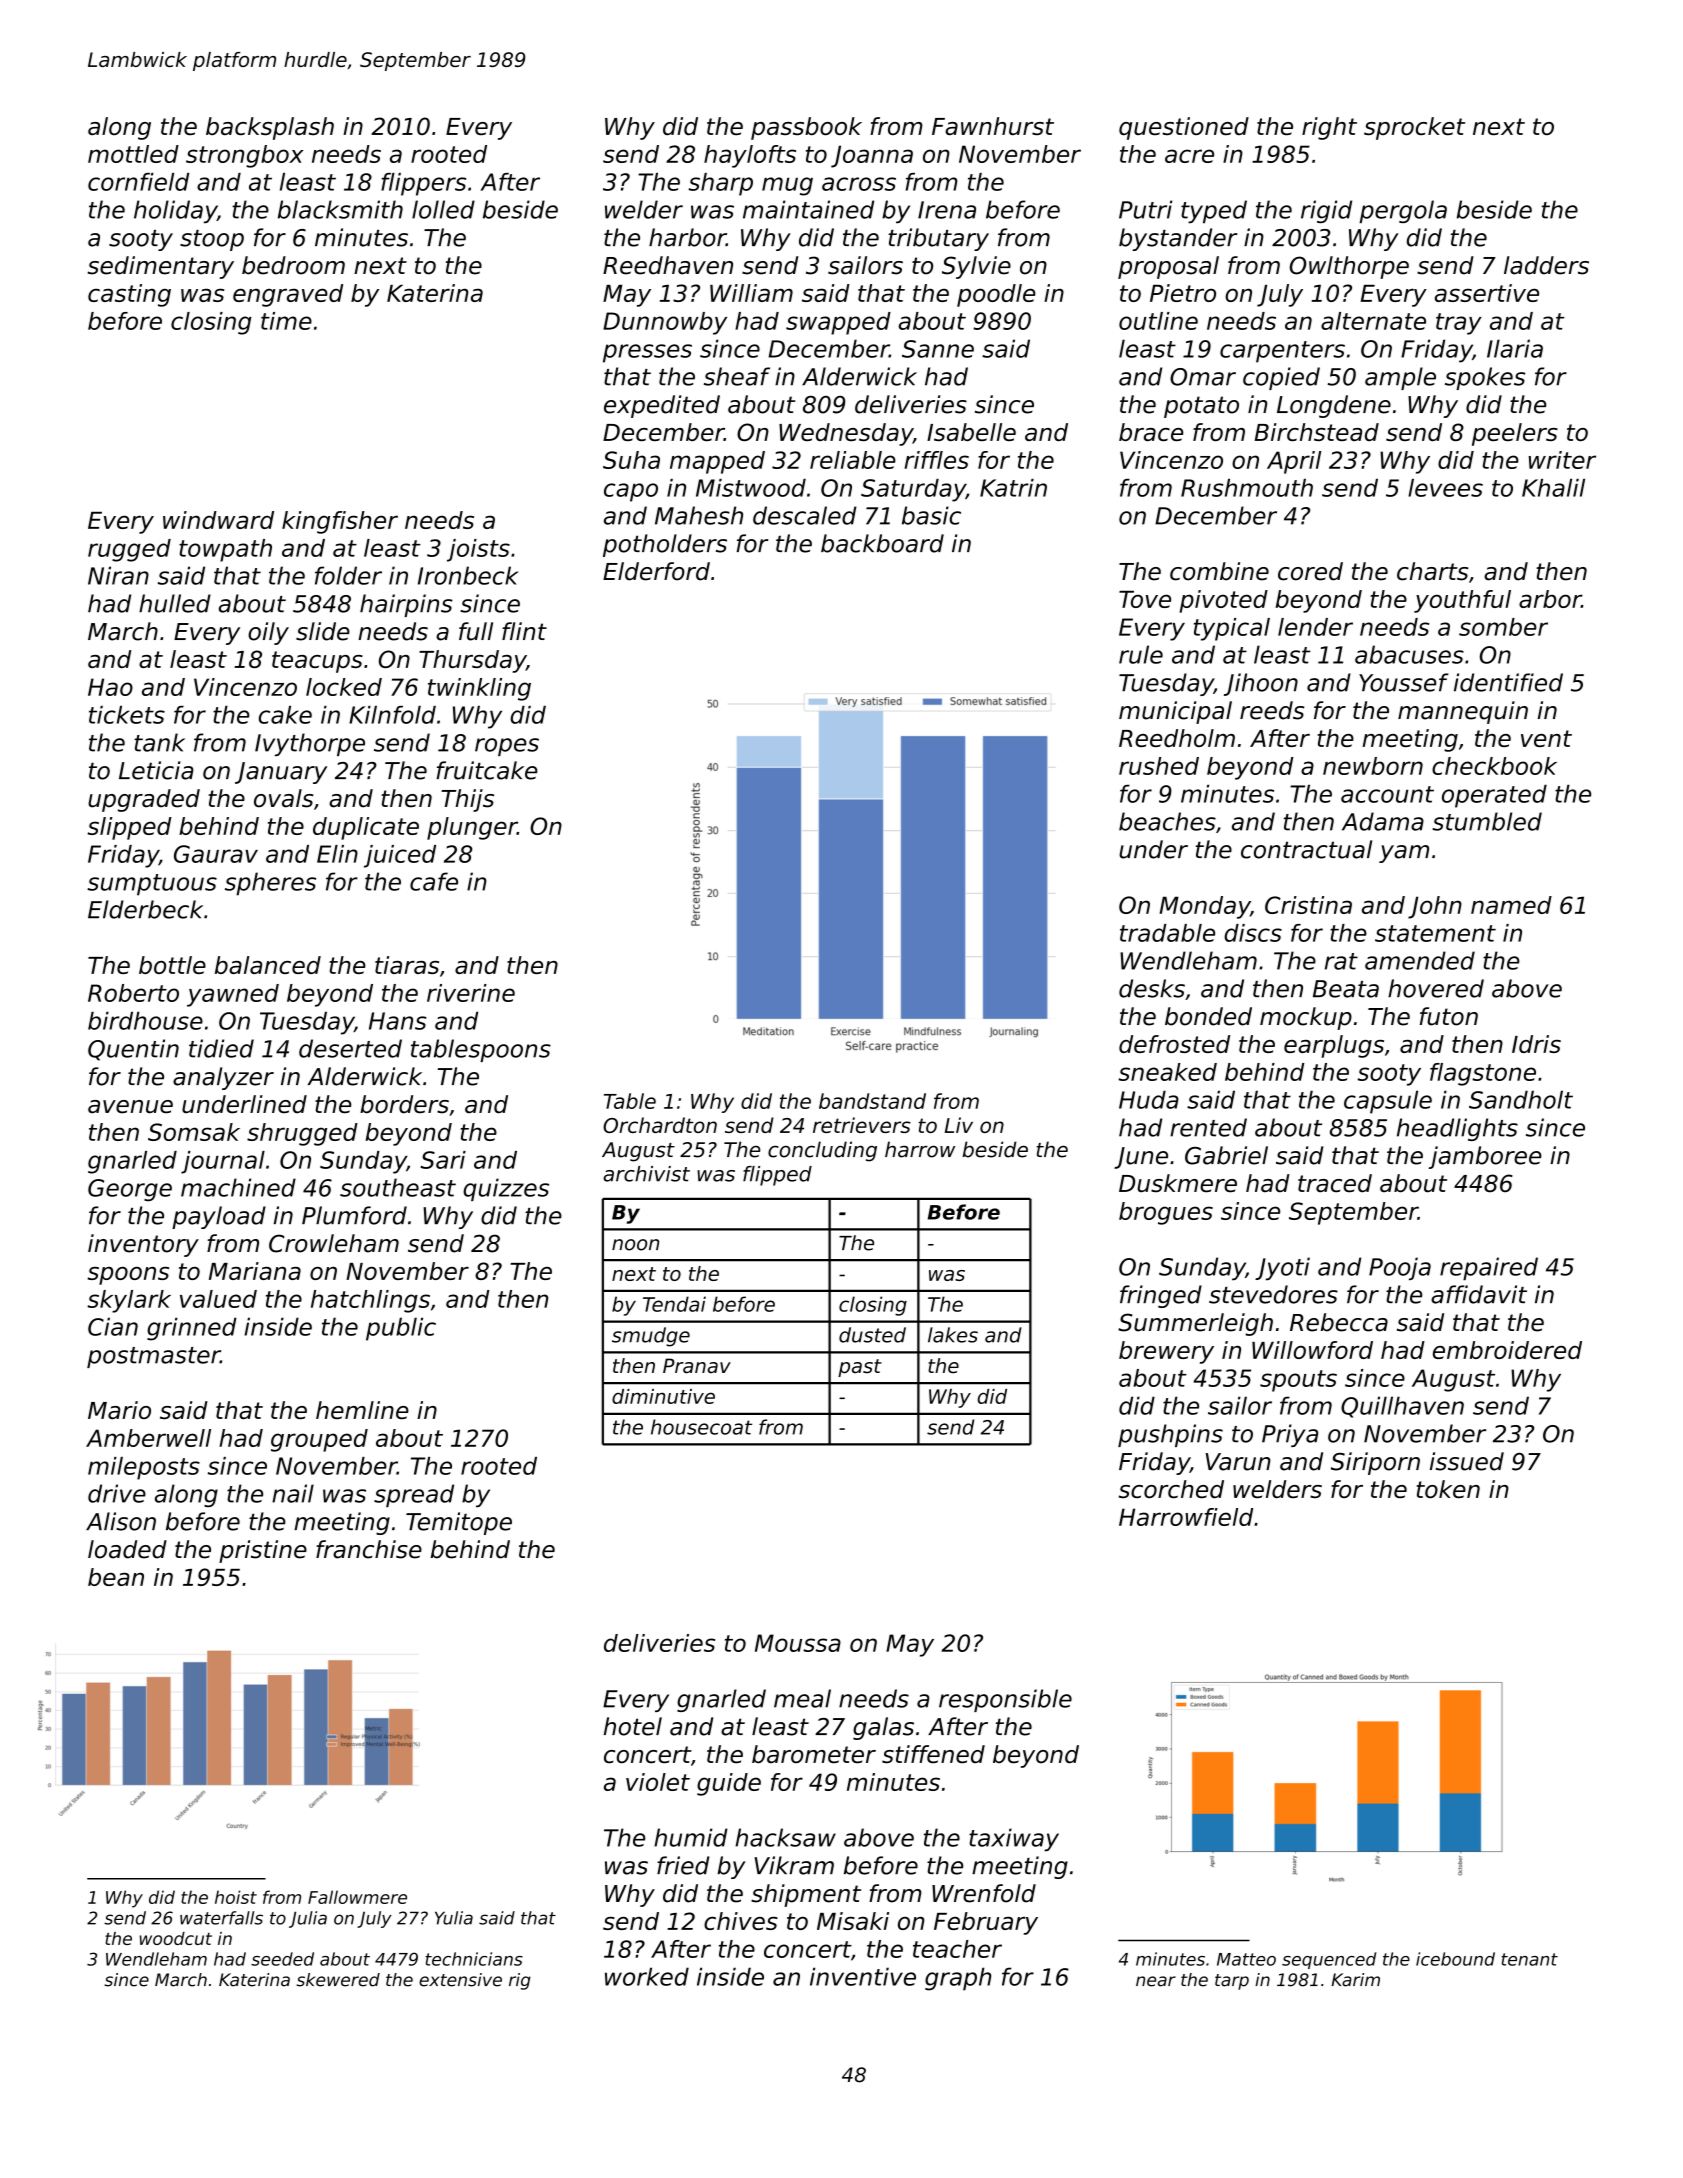 The width and height of the screenshot is (1683, 2178). Describe the element at coordinates (1152, 988) in the screenshot. I see `desks` at that location.
